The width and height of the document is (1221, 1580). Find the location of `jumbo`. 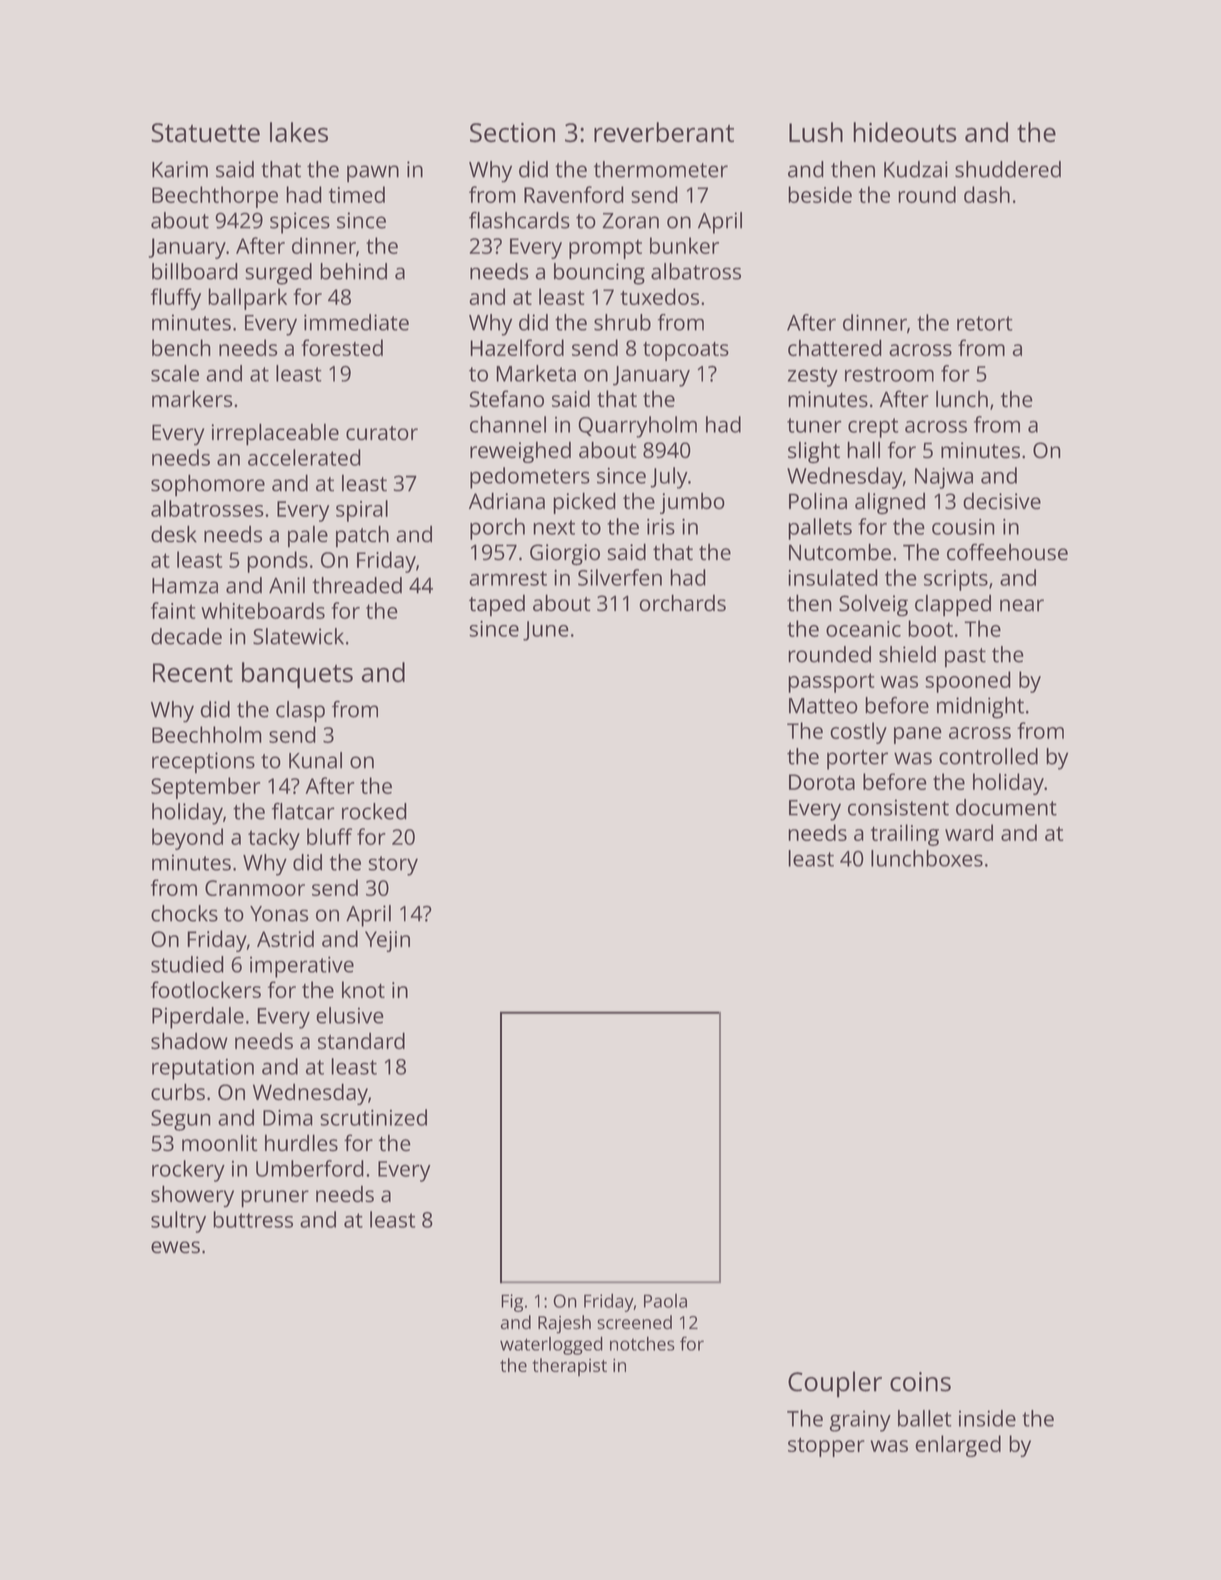

jumbo is located at coordinates (692, 503).
